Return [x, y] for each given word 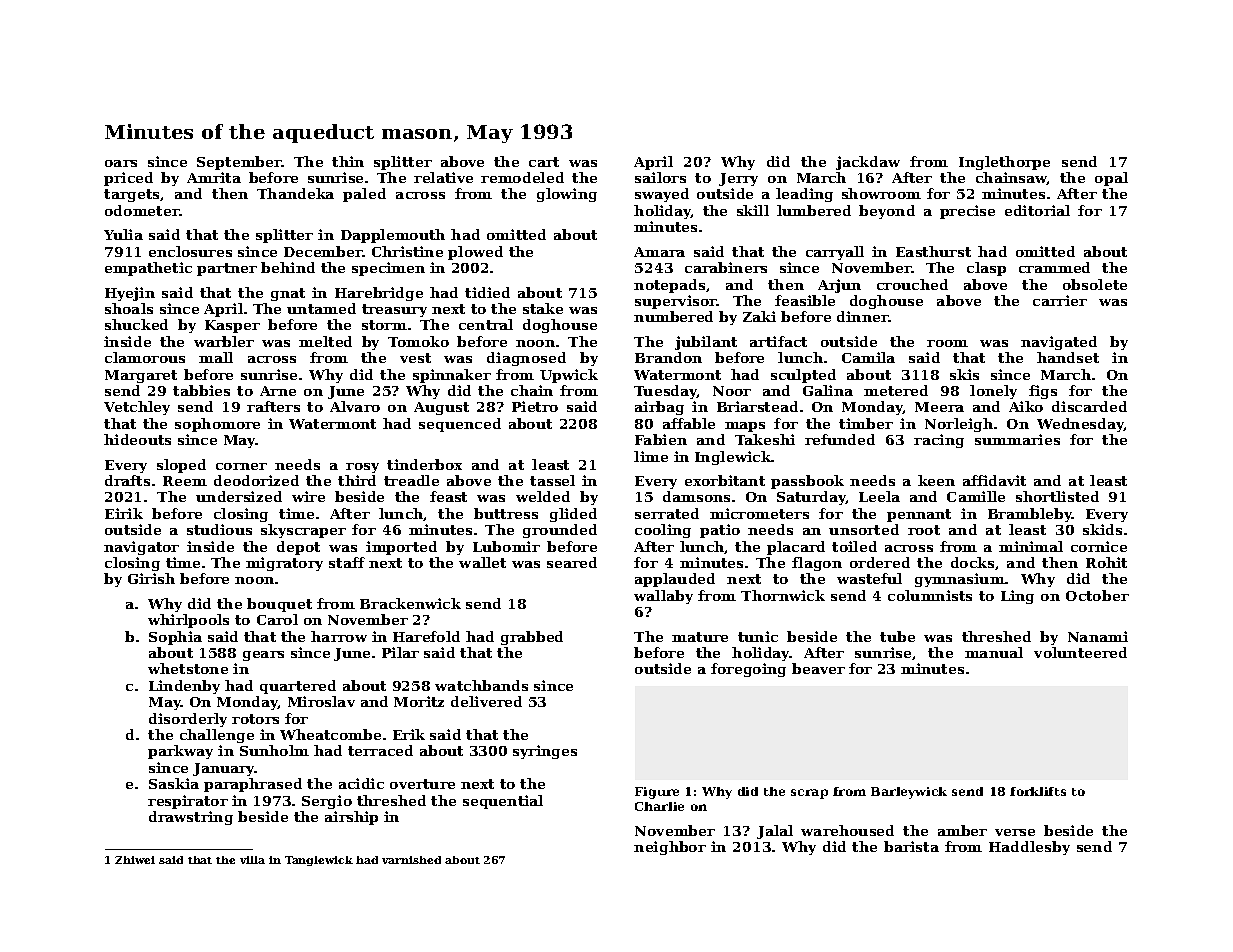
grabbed [532, 638]
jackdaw [868, 163]
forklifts [1038, 791]
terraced [380, 750]
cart [544, 162]
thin [348, 161]
